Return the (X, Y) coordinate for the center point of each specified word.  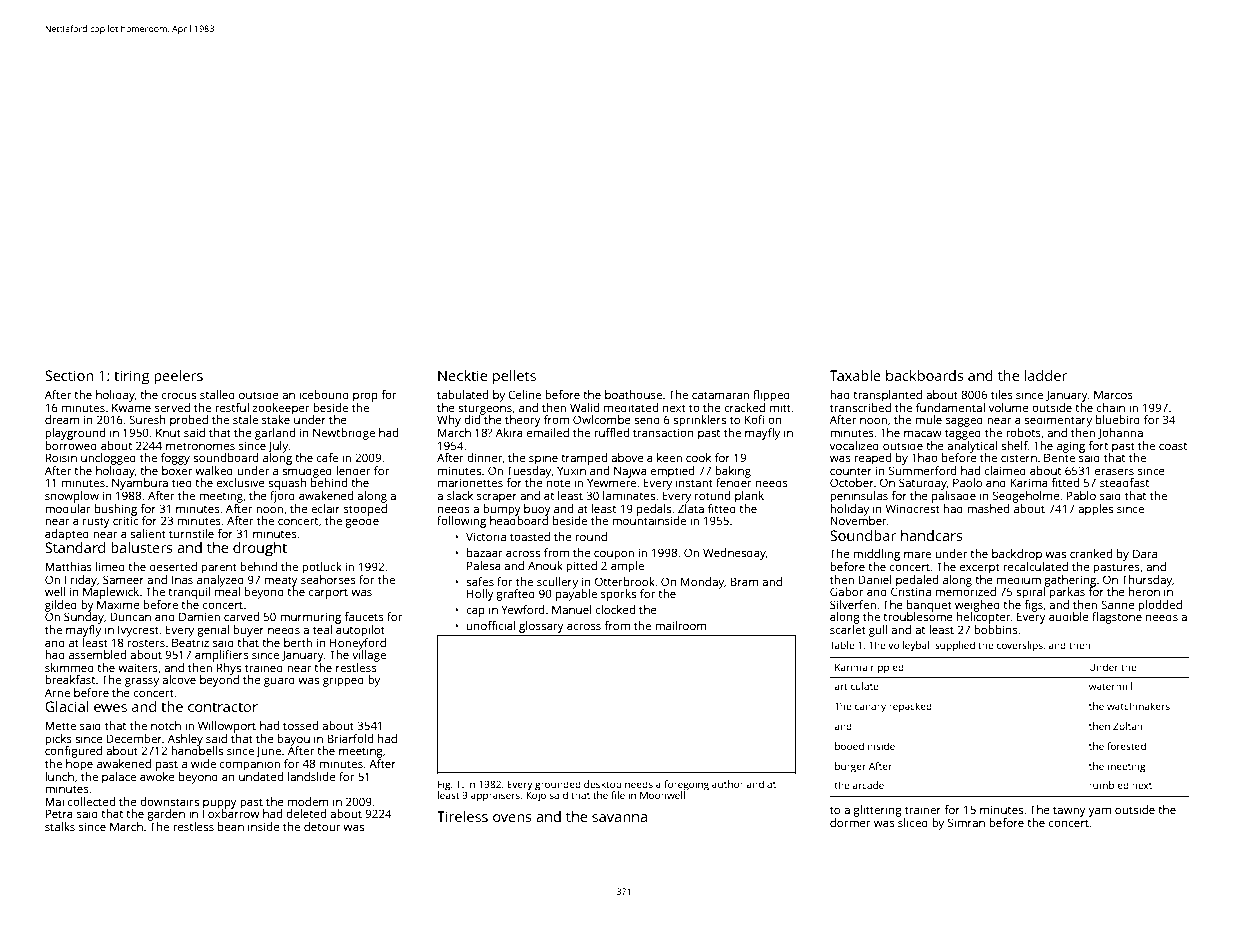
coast (1173, 446)
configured (73, 752)
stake (276, 419)
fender (734, 482)
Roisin (61, 457)
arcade (868, 785)
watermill (1110, 686)
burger (850, 767)
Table (842, 645)
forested (1126, 746)
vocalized (854, 445)
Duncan (130, 616)
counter (851, 471)
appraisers (495, 796)
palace (119, 778)
